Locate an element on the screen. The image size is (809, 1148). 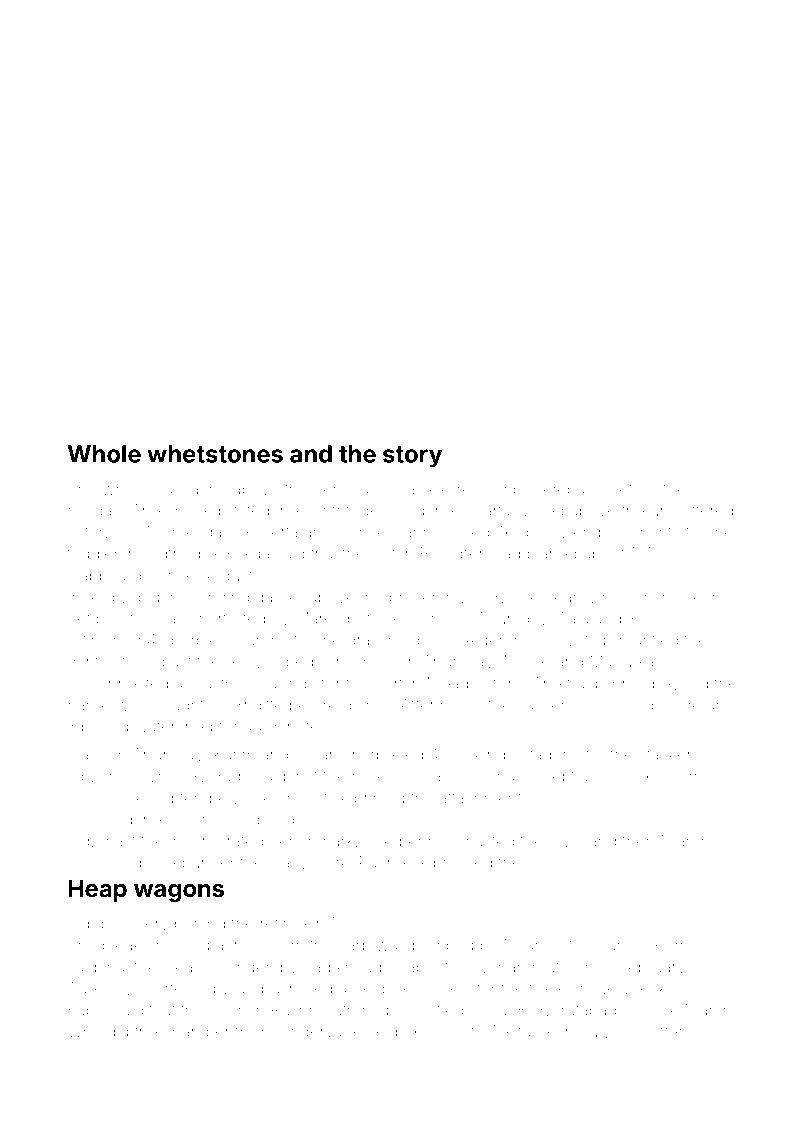
Wambui is located at coordinates (252, 988).
